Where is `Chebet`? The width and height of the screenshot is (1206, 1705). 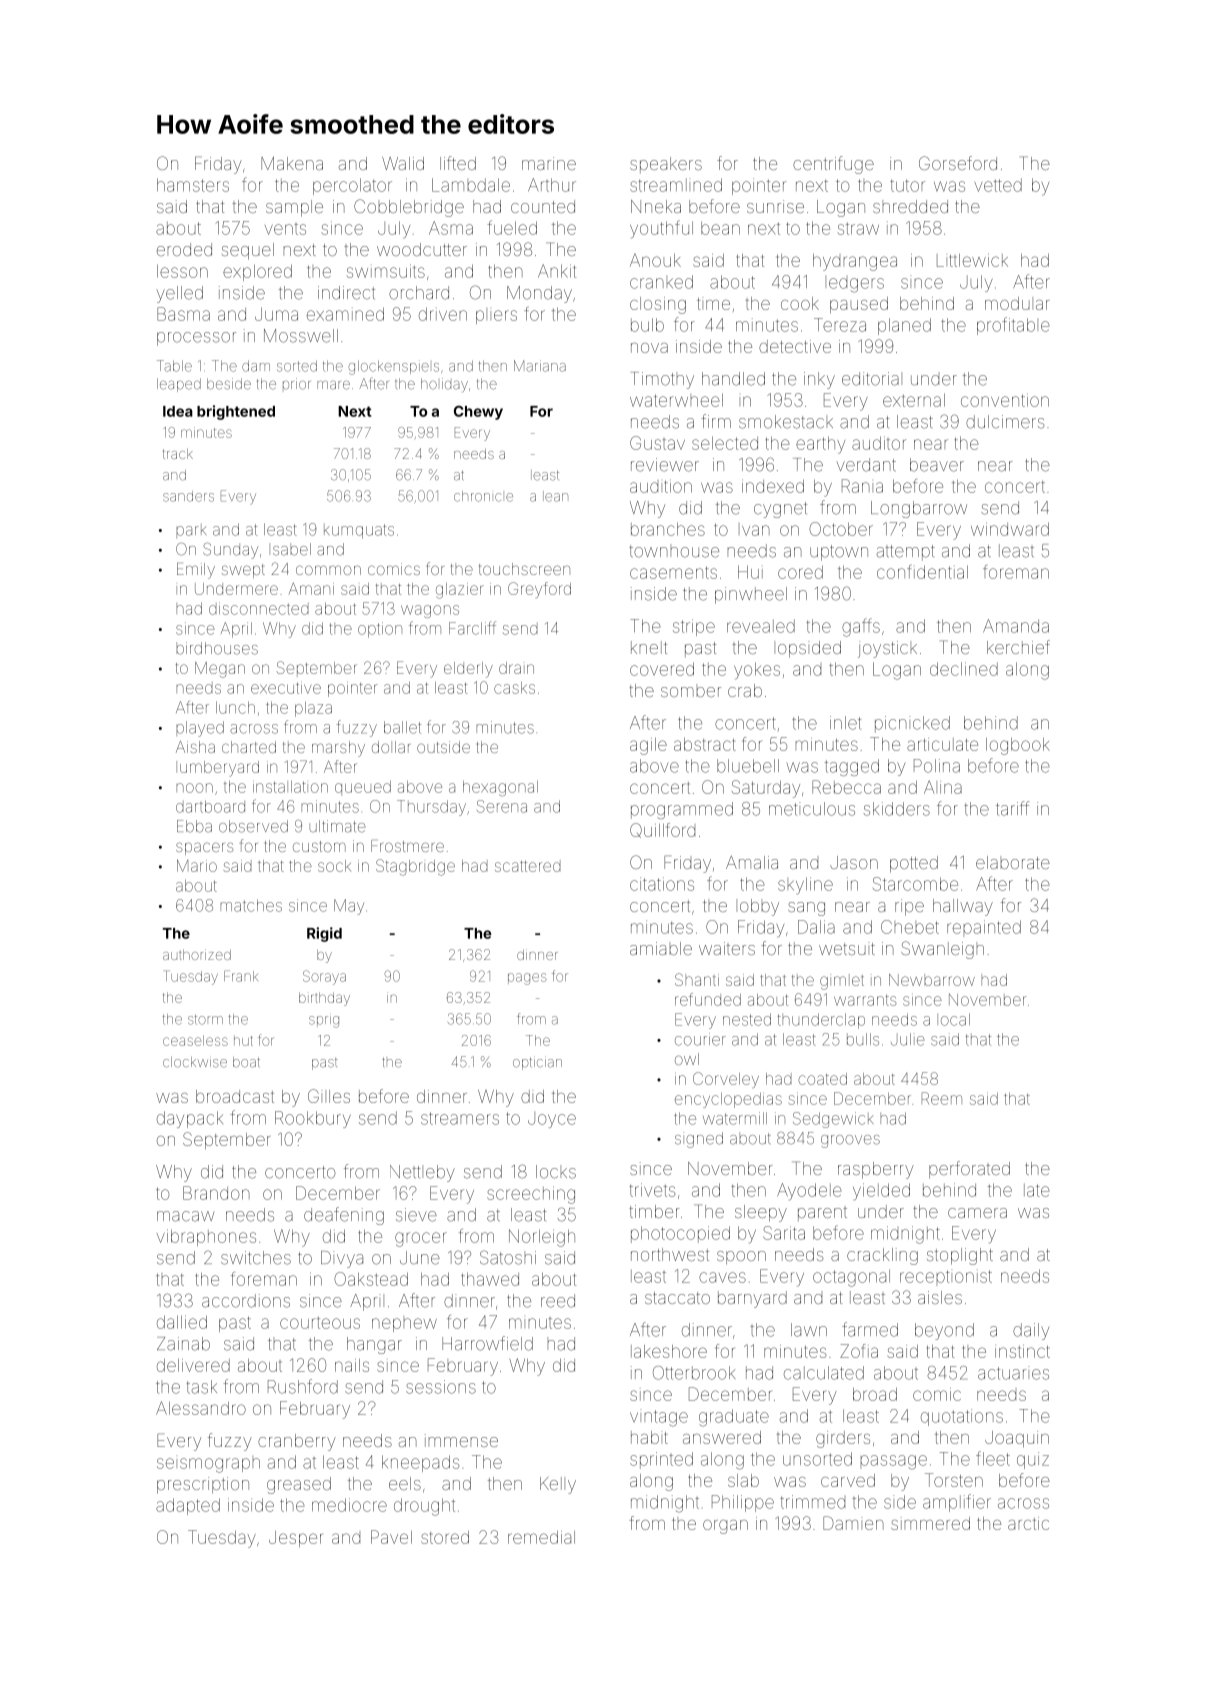 Chebet is located at coordinates (910, 927).
